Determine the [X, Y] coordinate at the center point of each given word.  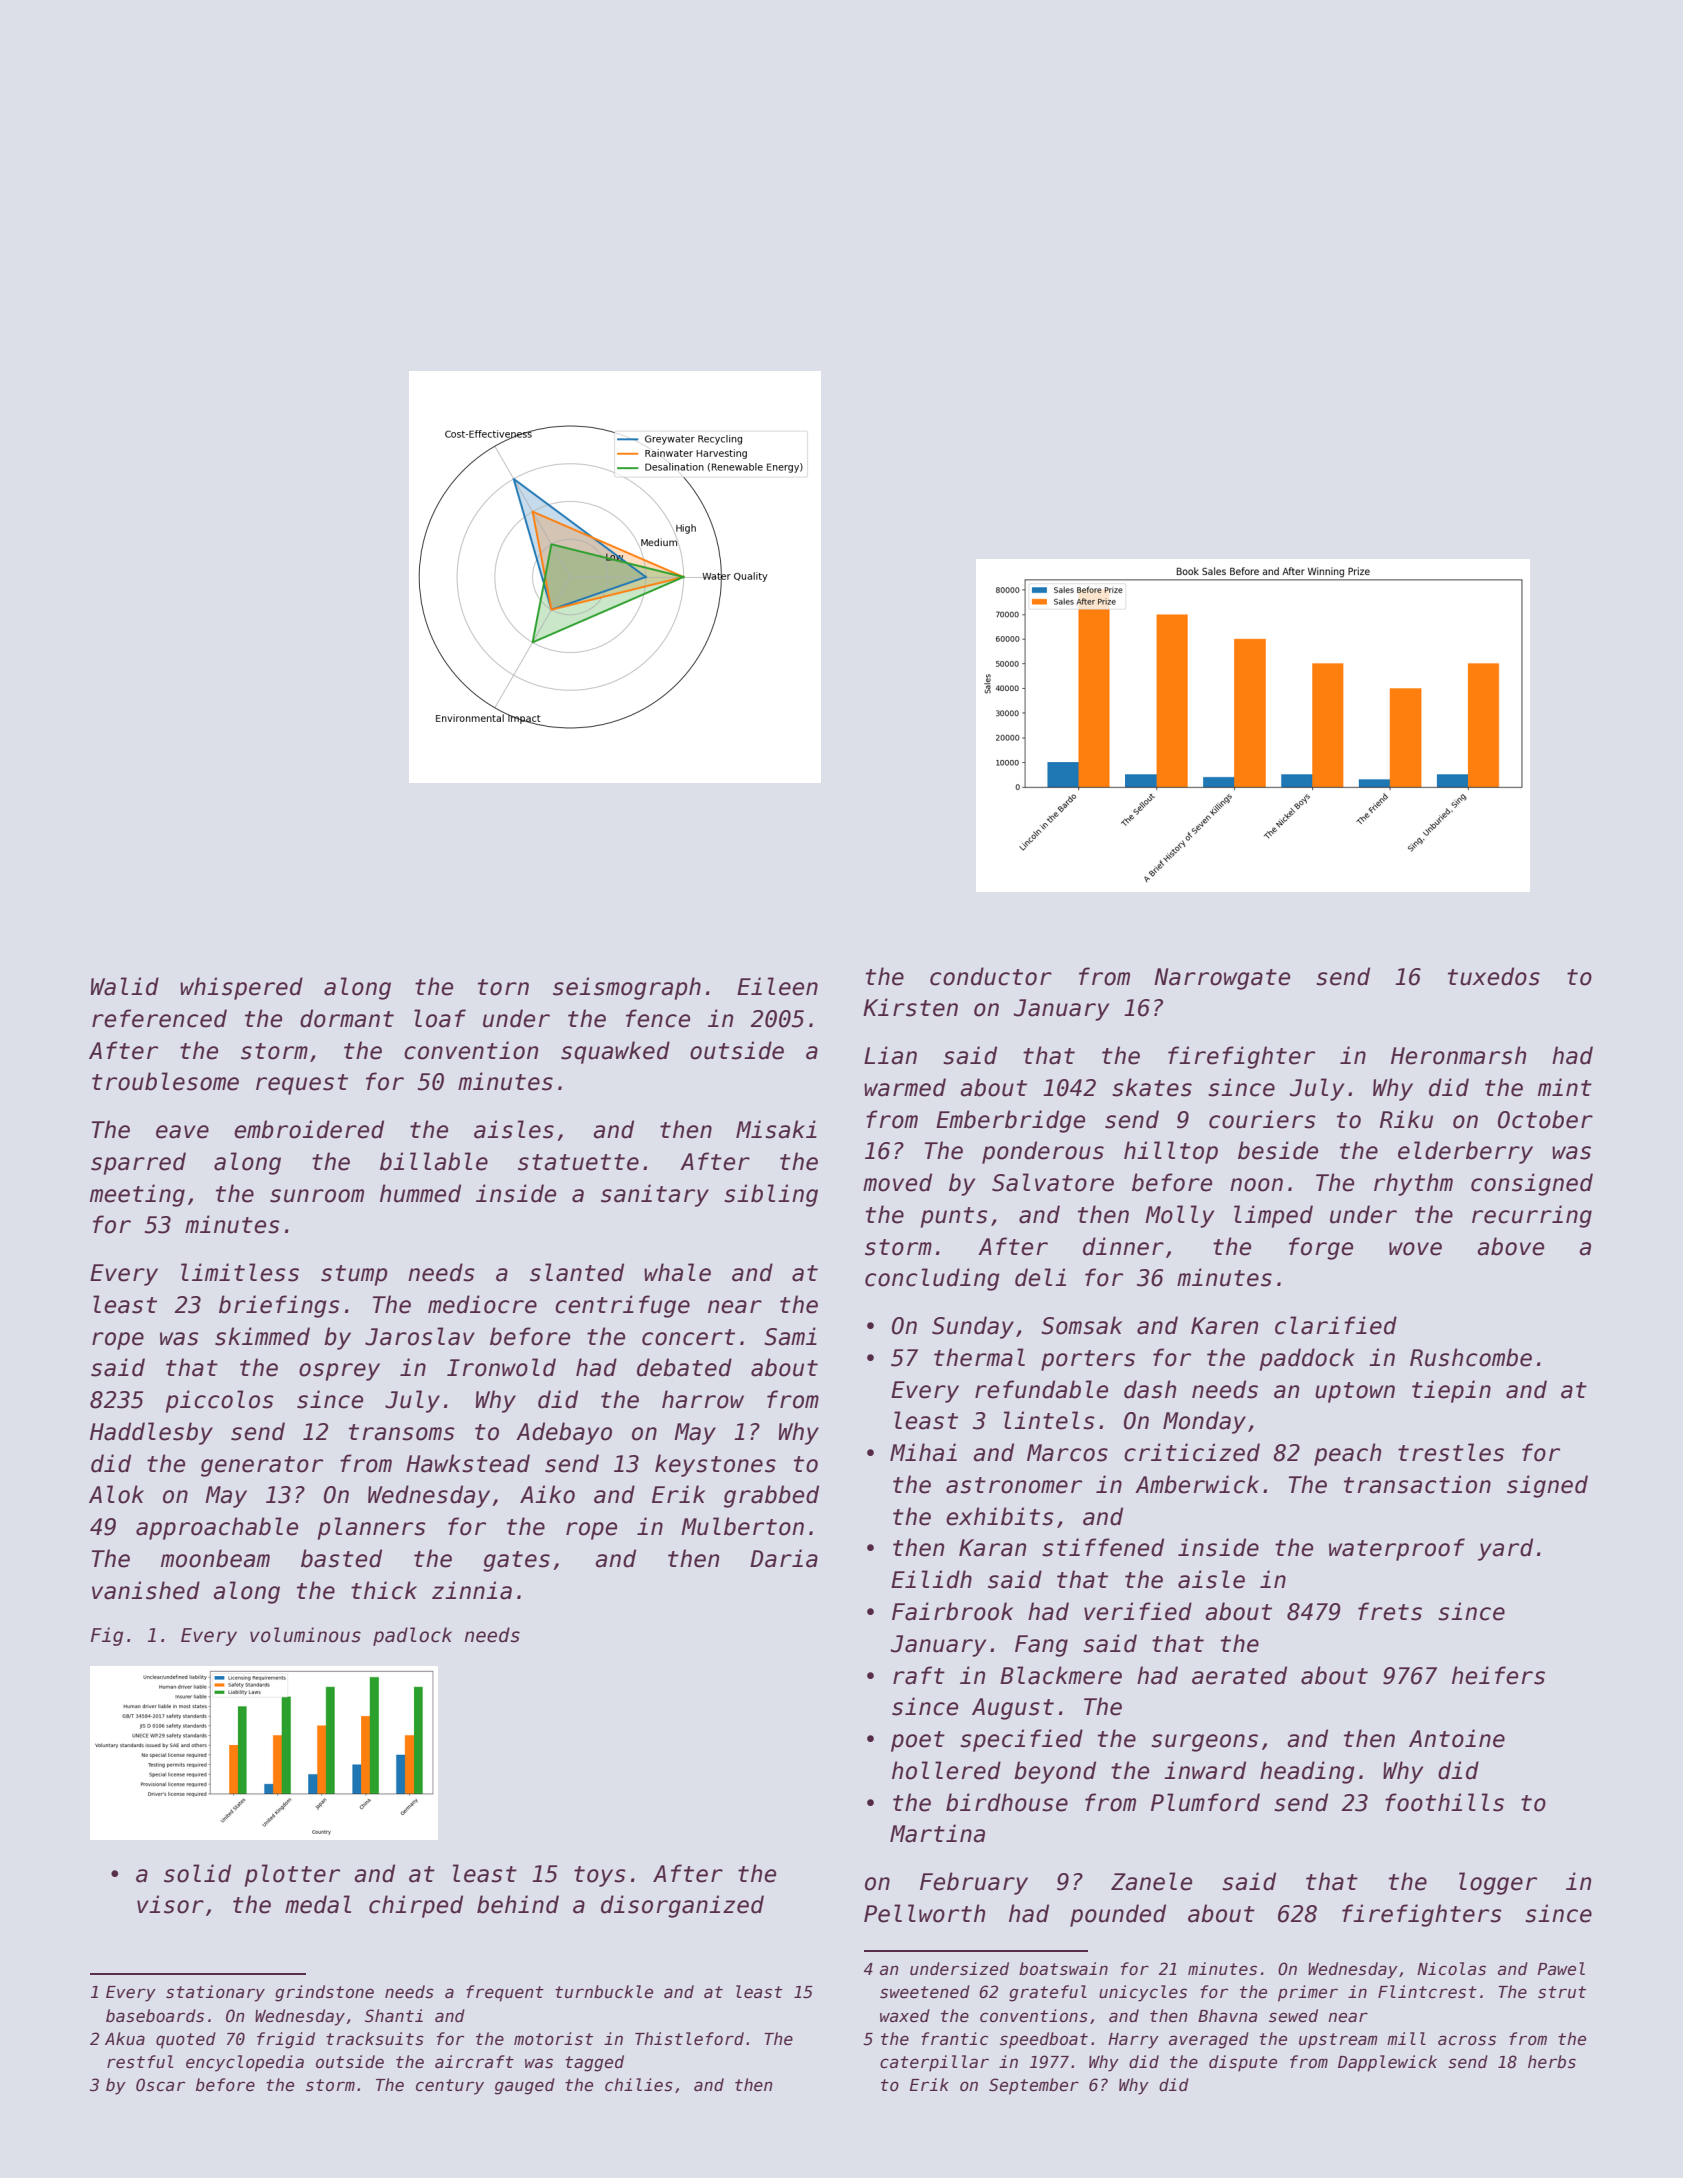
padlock [412, 1636]
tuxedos [1494, 976]
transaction [1417, 1484]
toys [600, 1876]
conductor [991, 976]
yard [1505, 1549]
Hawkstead [468, 1463]
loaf [440, 1018]
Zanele [1151, 1881]
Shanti [394, 2016]
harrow [703, 1399]
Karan [992, 1548]
